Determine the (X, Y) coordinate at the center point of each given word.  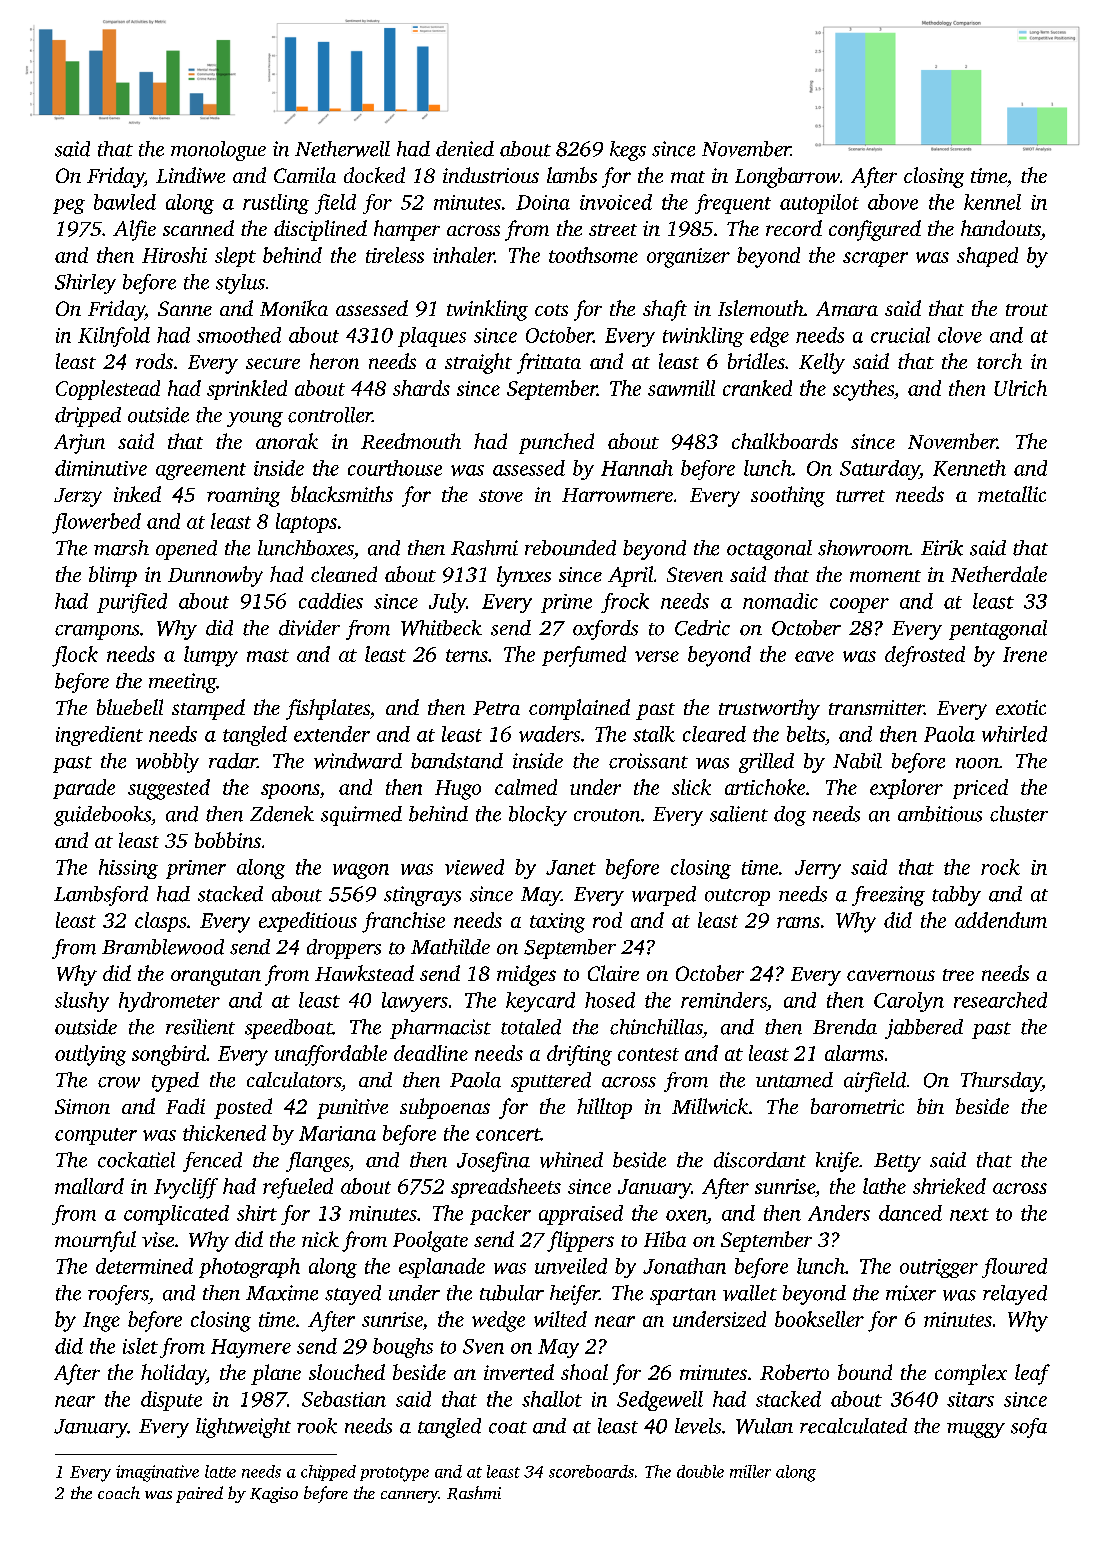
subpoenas (445, 1108)
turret (860, 496)
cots (551, 310)
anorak (287, 441)
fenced (212, 1162)
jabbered (924, 1029)
